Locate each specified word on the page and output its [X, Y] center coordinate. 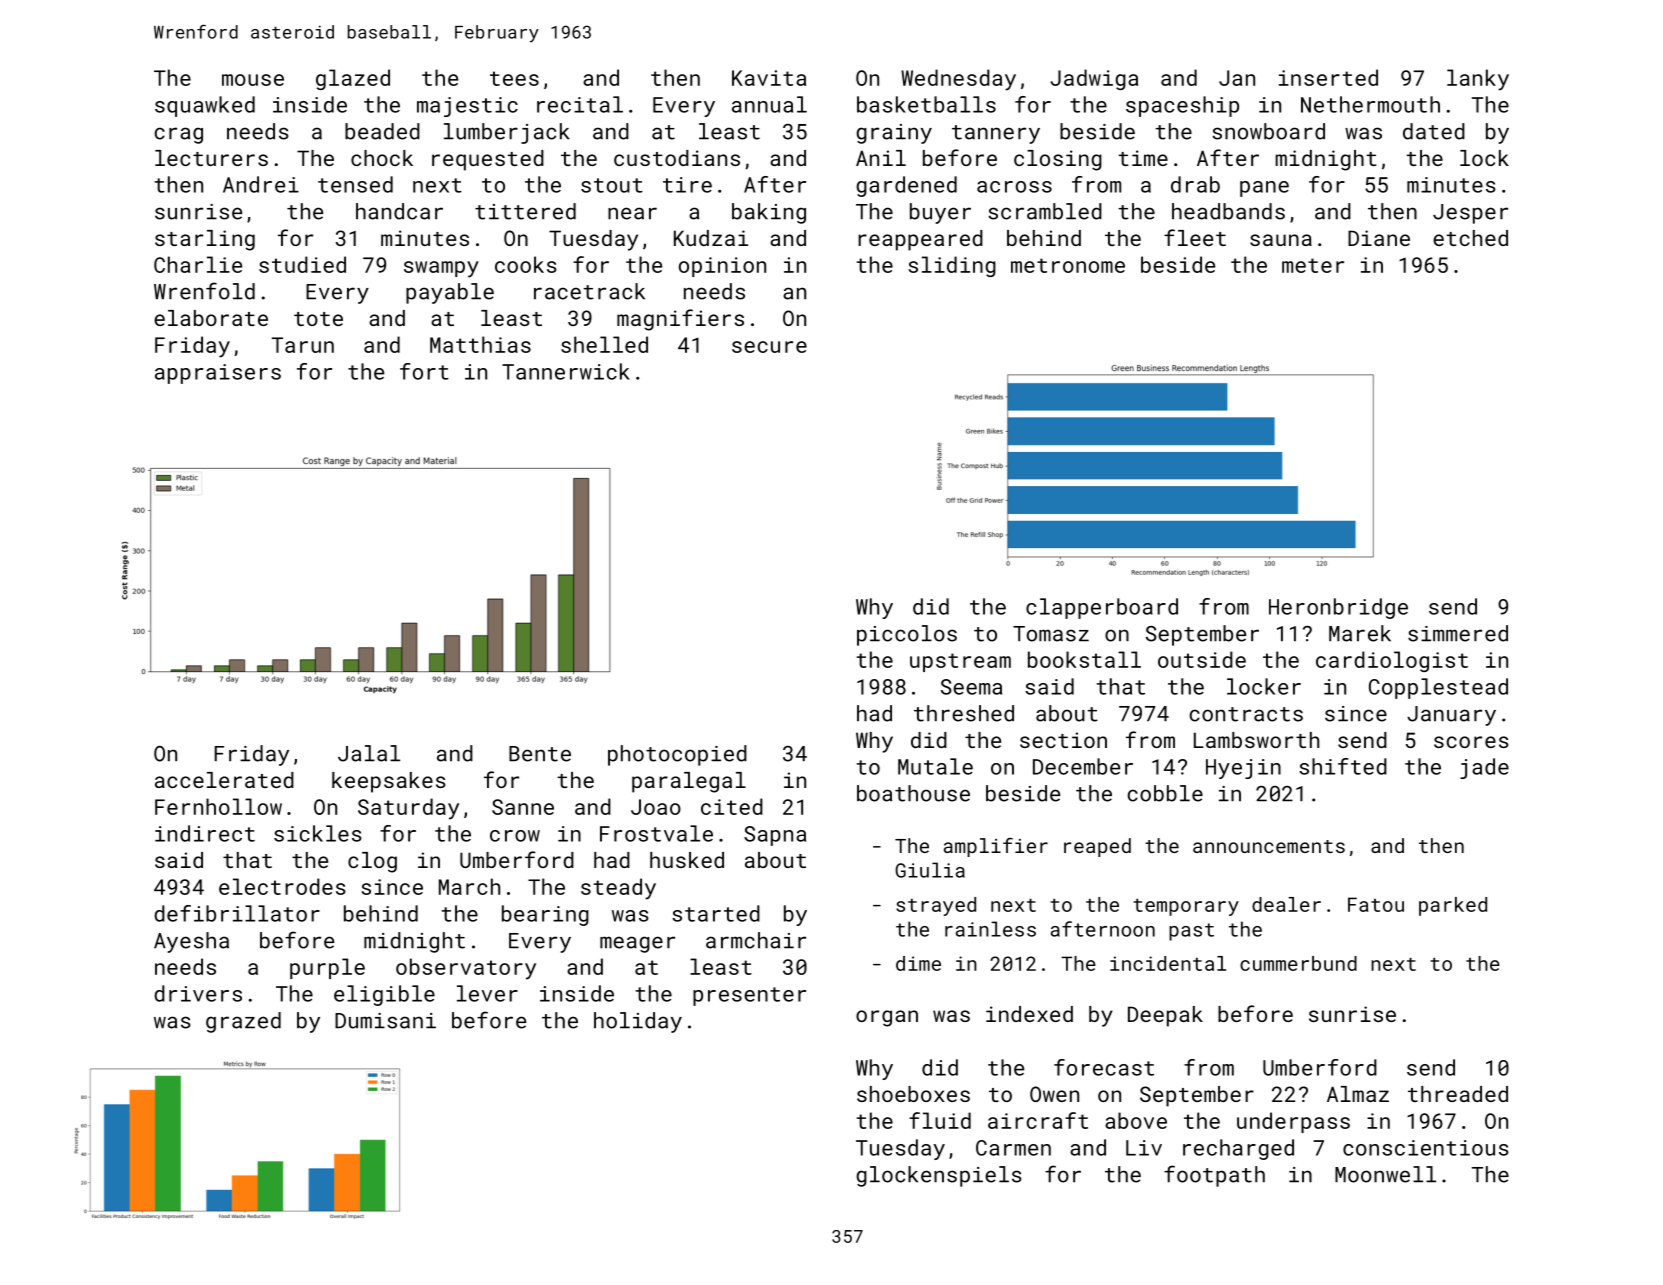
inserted [1328, 77]
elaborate [211, 318]
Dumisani [385, 1021]
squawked [205, 106]
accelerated [224, 780]
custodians [677, 158]
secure [769, 347]
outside [1202, 659]
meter [1313, 265]
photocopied [677, 755]
